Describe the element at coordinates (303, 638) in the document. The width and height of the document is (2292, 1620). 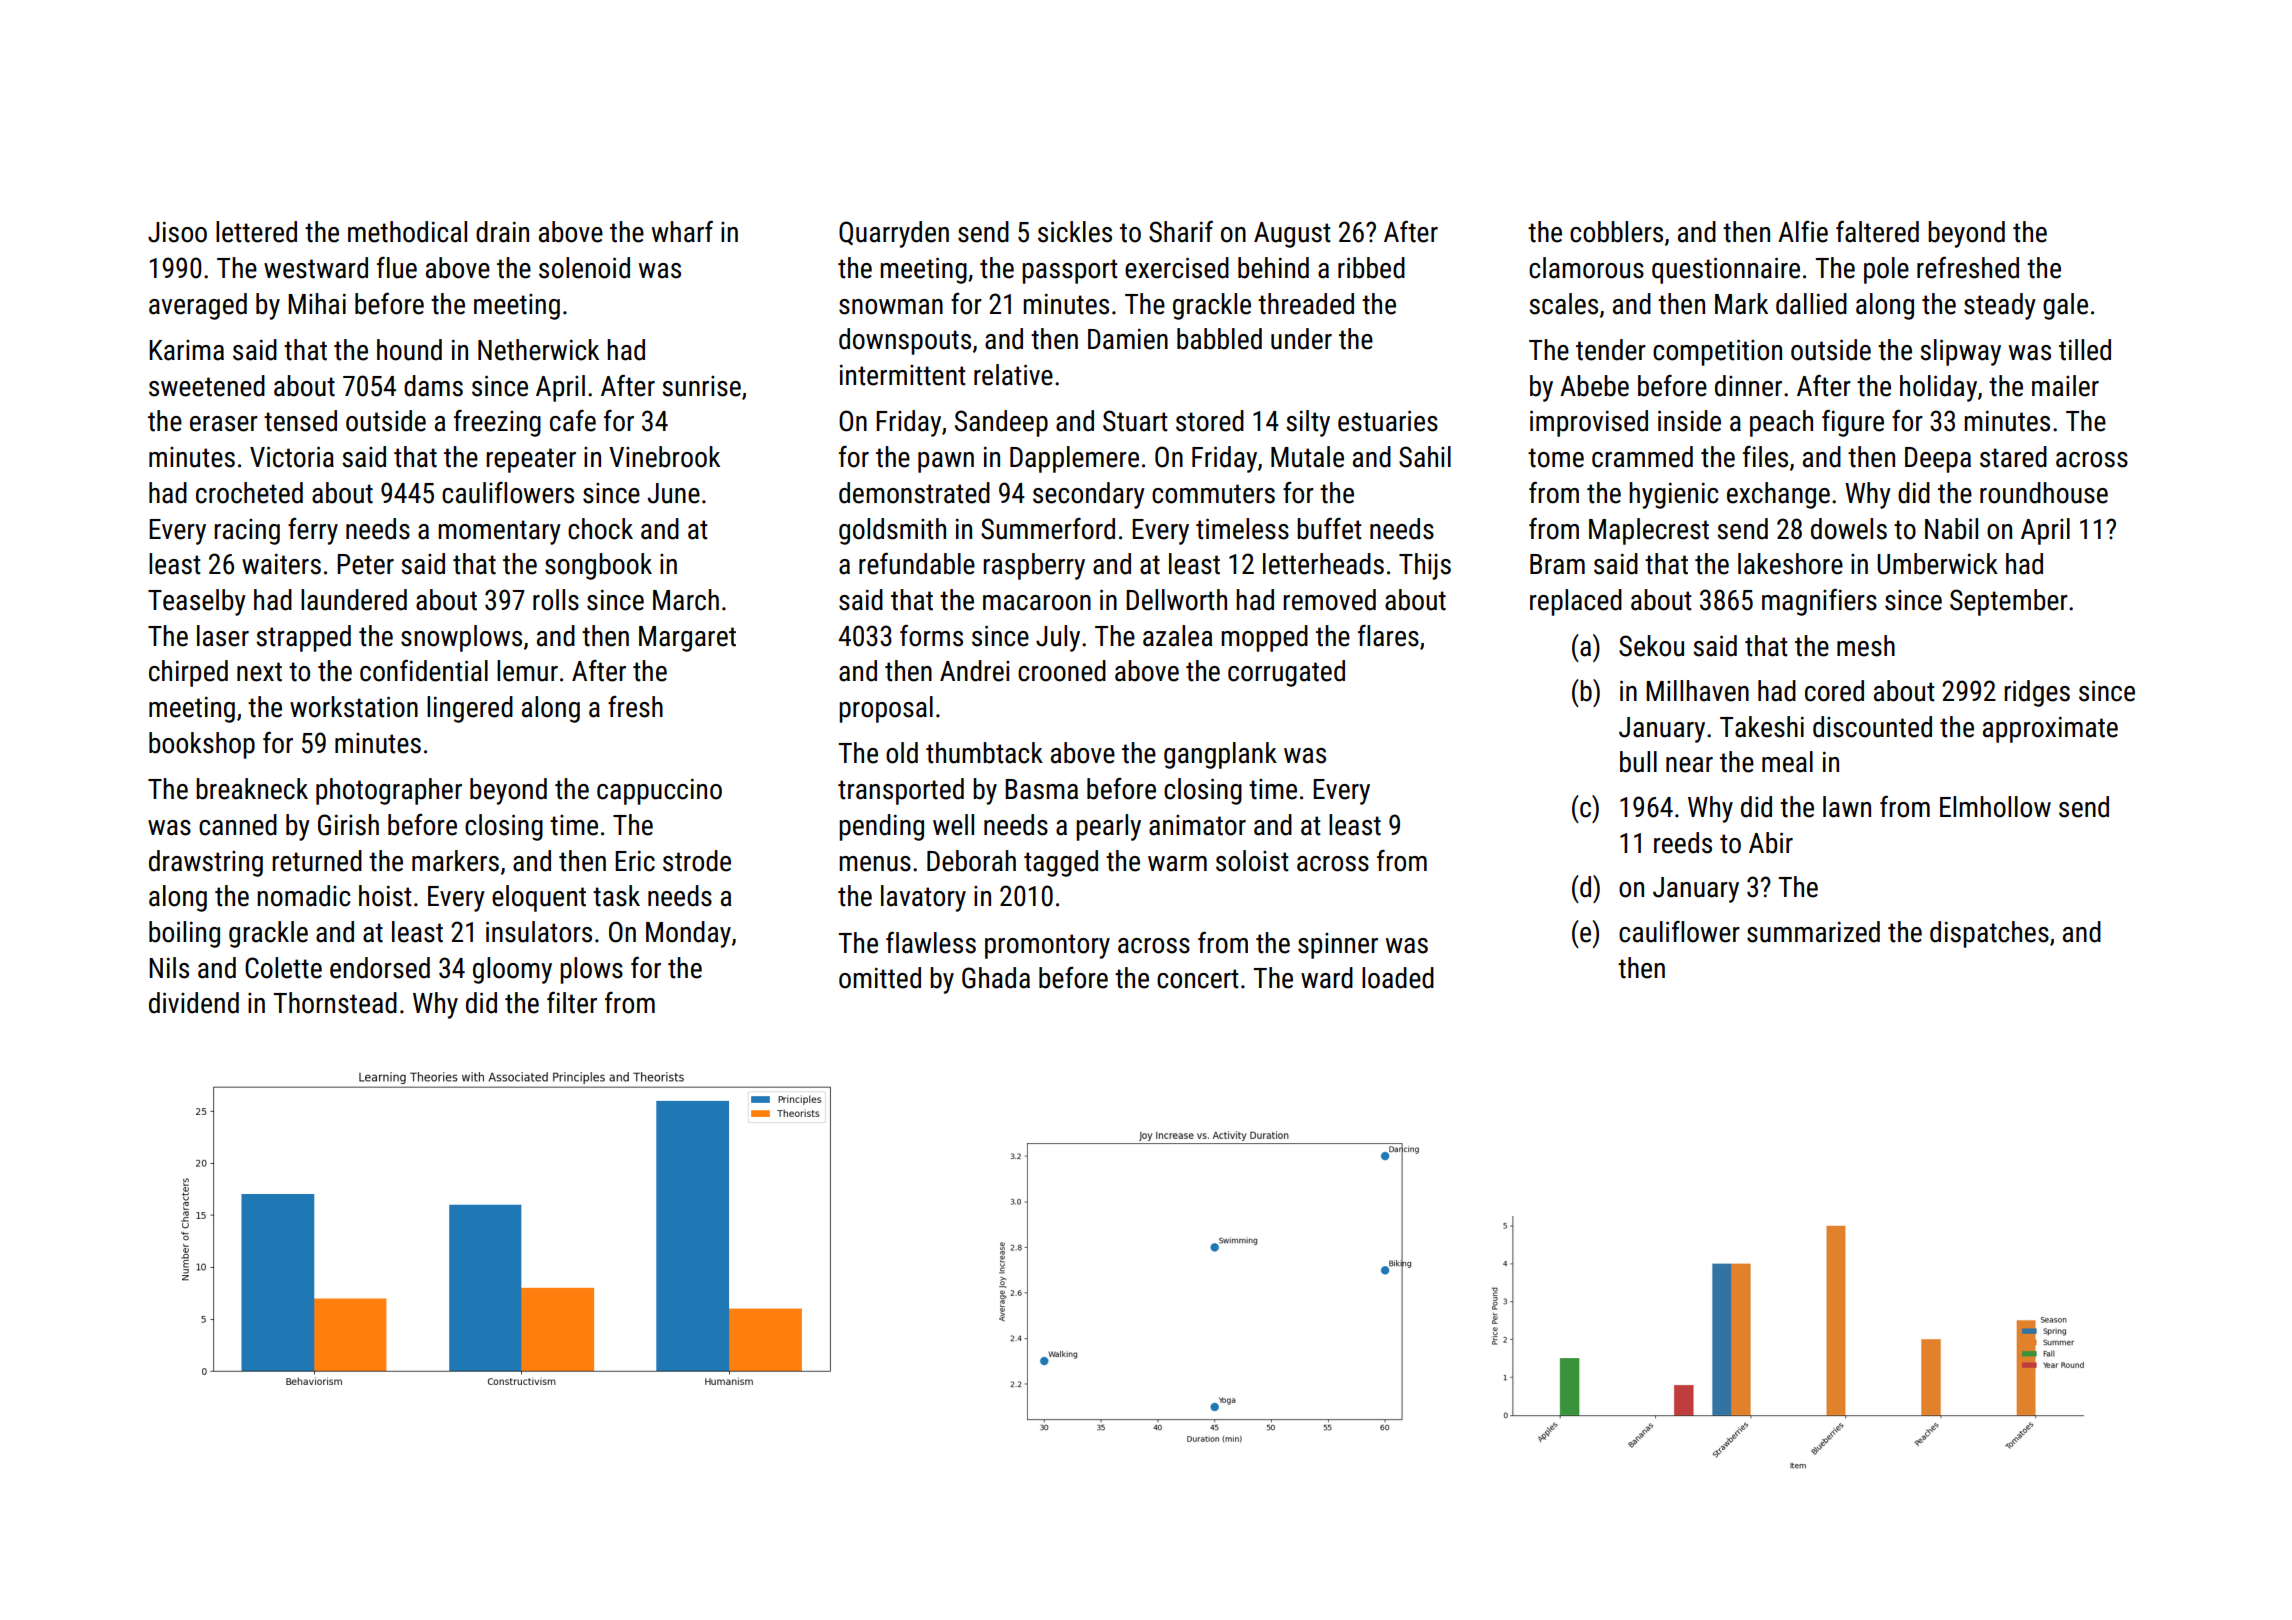
I see `strapped` at that location.
